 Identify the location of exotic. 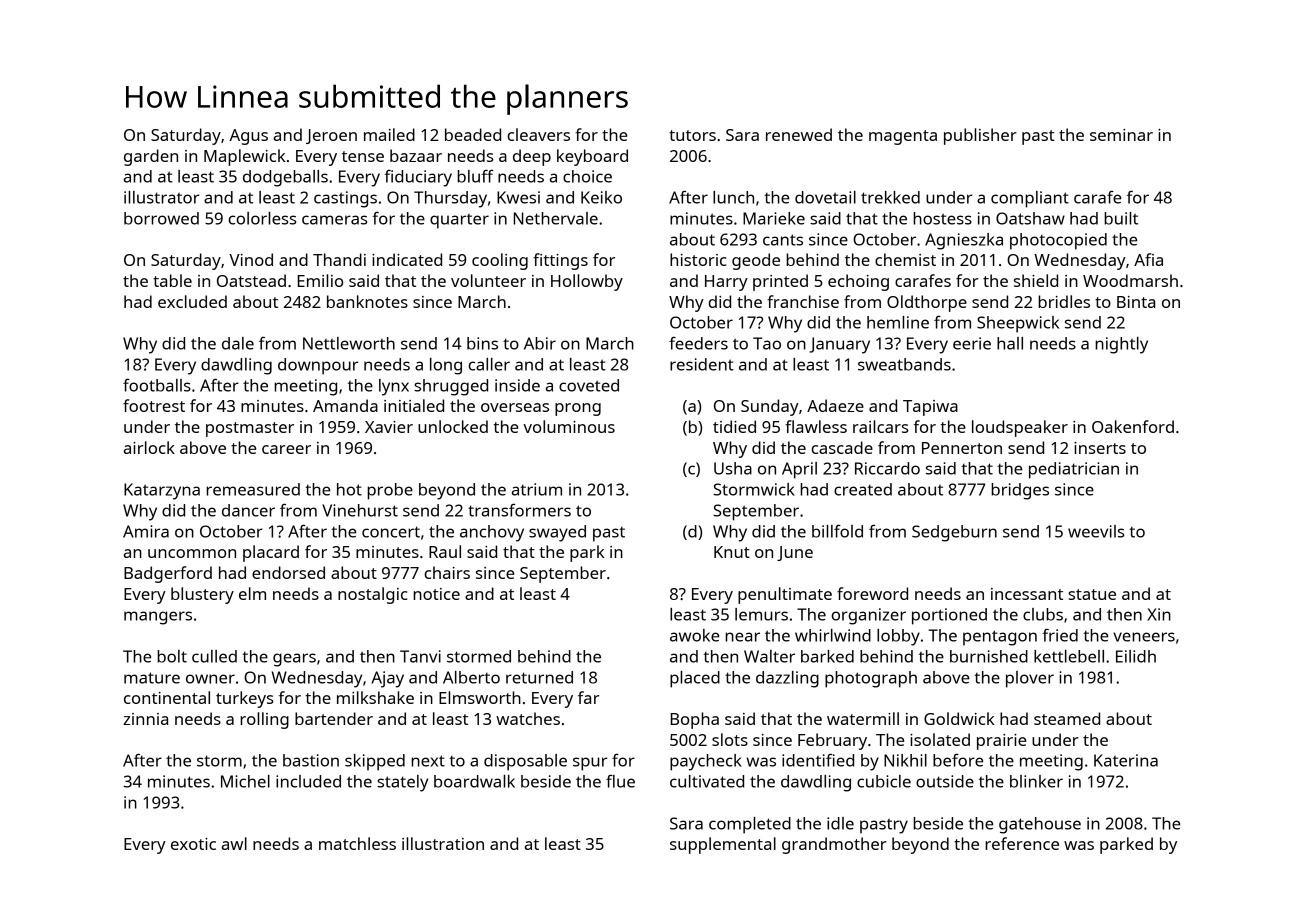
(193, 844).
